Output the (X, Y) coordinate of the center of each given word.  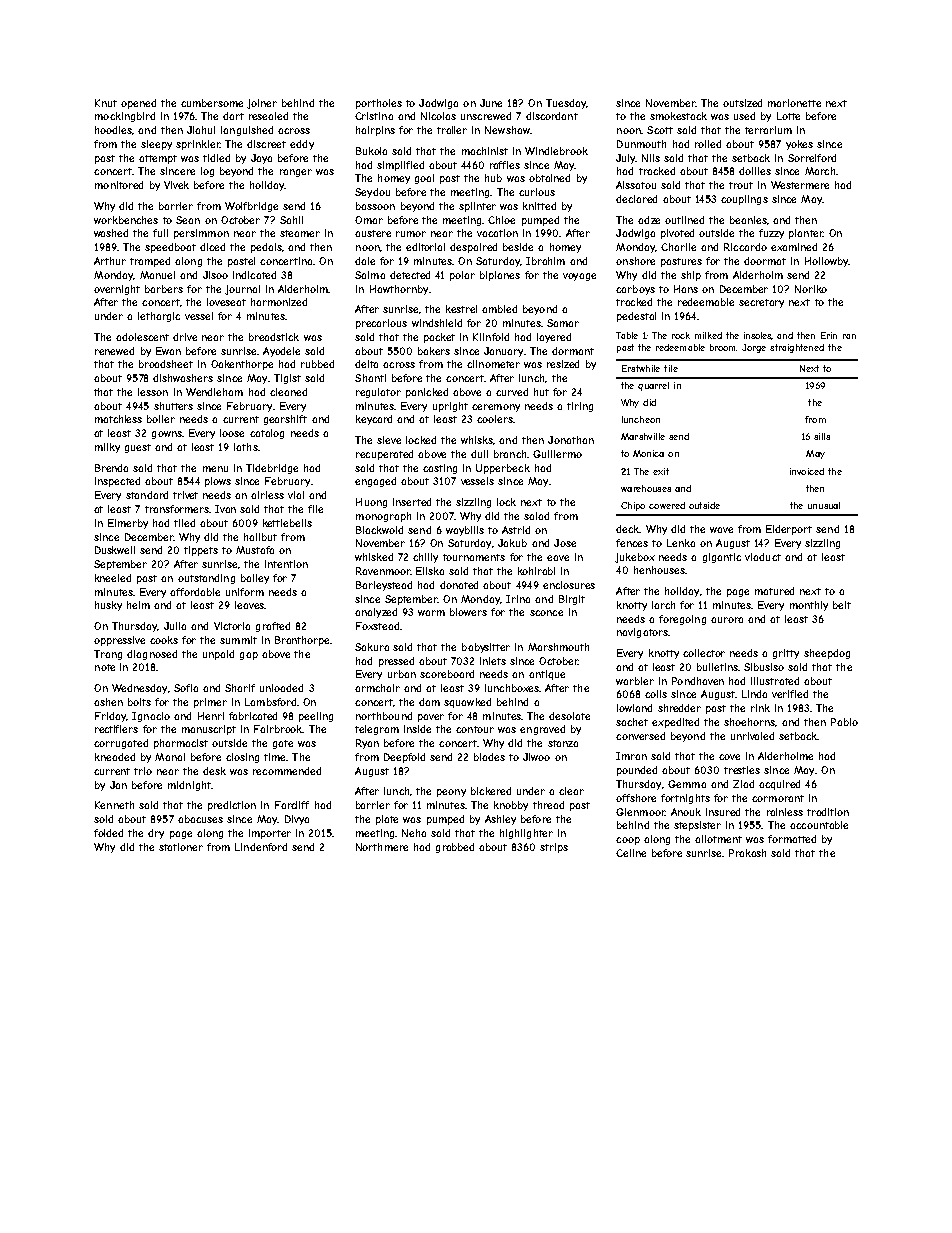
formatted (792, 839)
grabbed (455, 848)
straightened (797, 348)
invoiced (807, 471)
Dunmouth (641, 144)
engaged (375, 482)
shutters (173, 406)
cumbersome (212, 103)
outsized (742, 103)
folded (108, 833)
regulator (378, 393)
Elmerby (128, 524)
